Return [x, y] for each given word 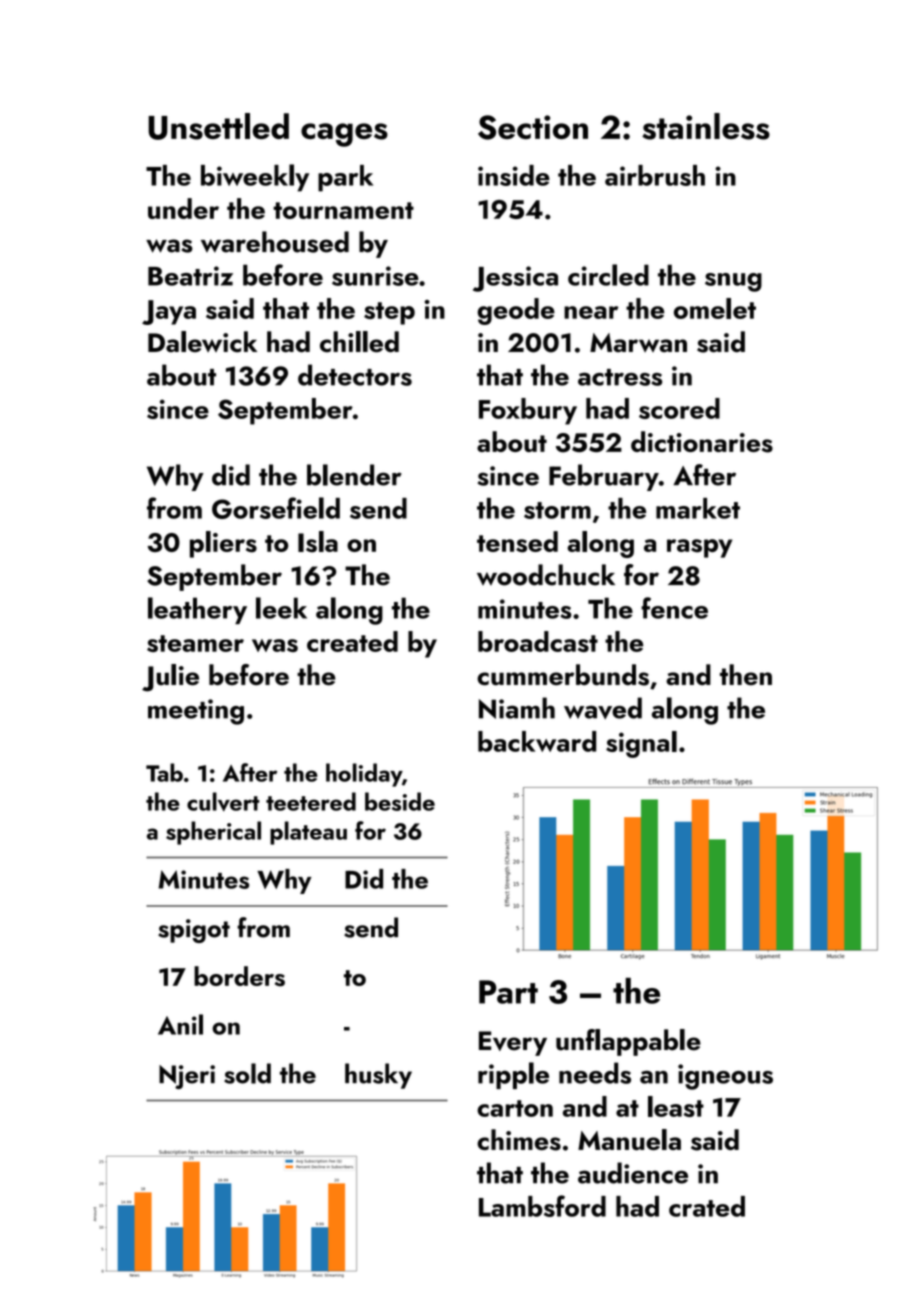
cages [344, 135]
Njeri [187, 1077]
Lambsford [542, 1206]
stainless [706, 126]
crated [707, 1206]
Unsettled [218, 126]
